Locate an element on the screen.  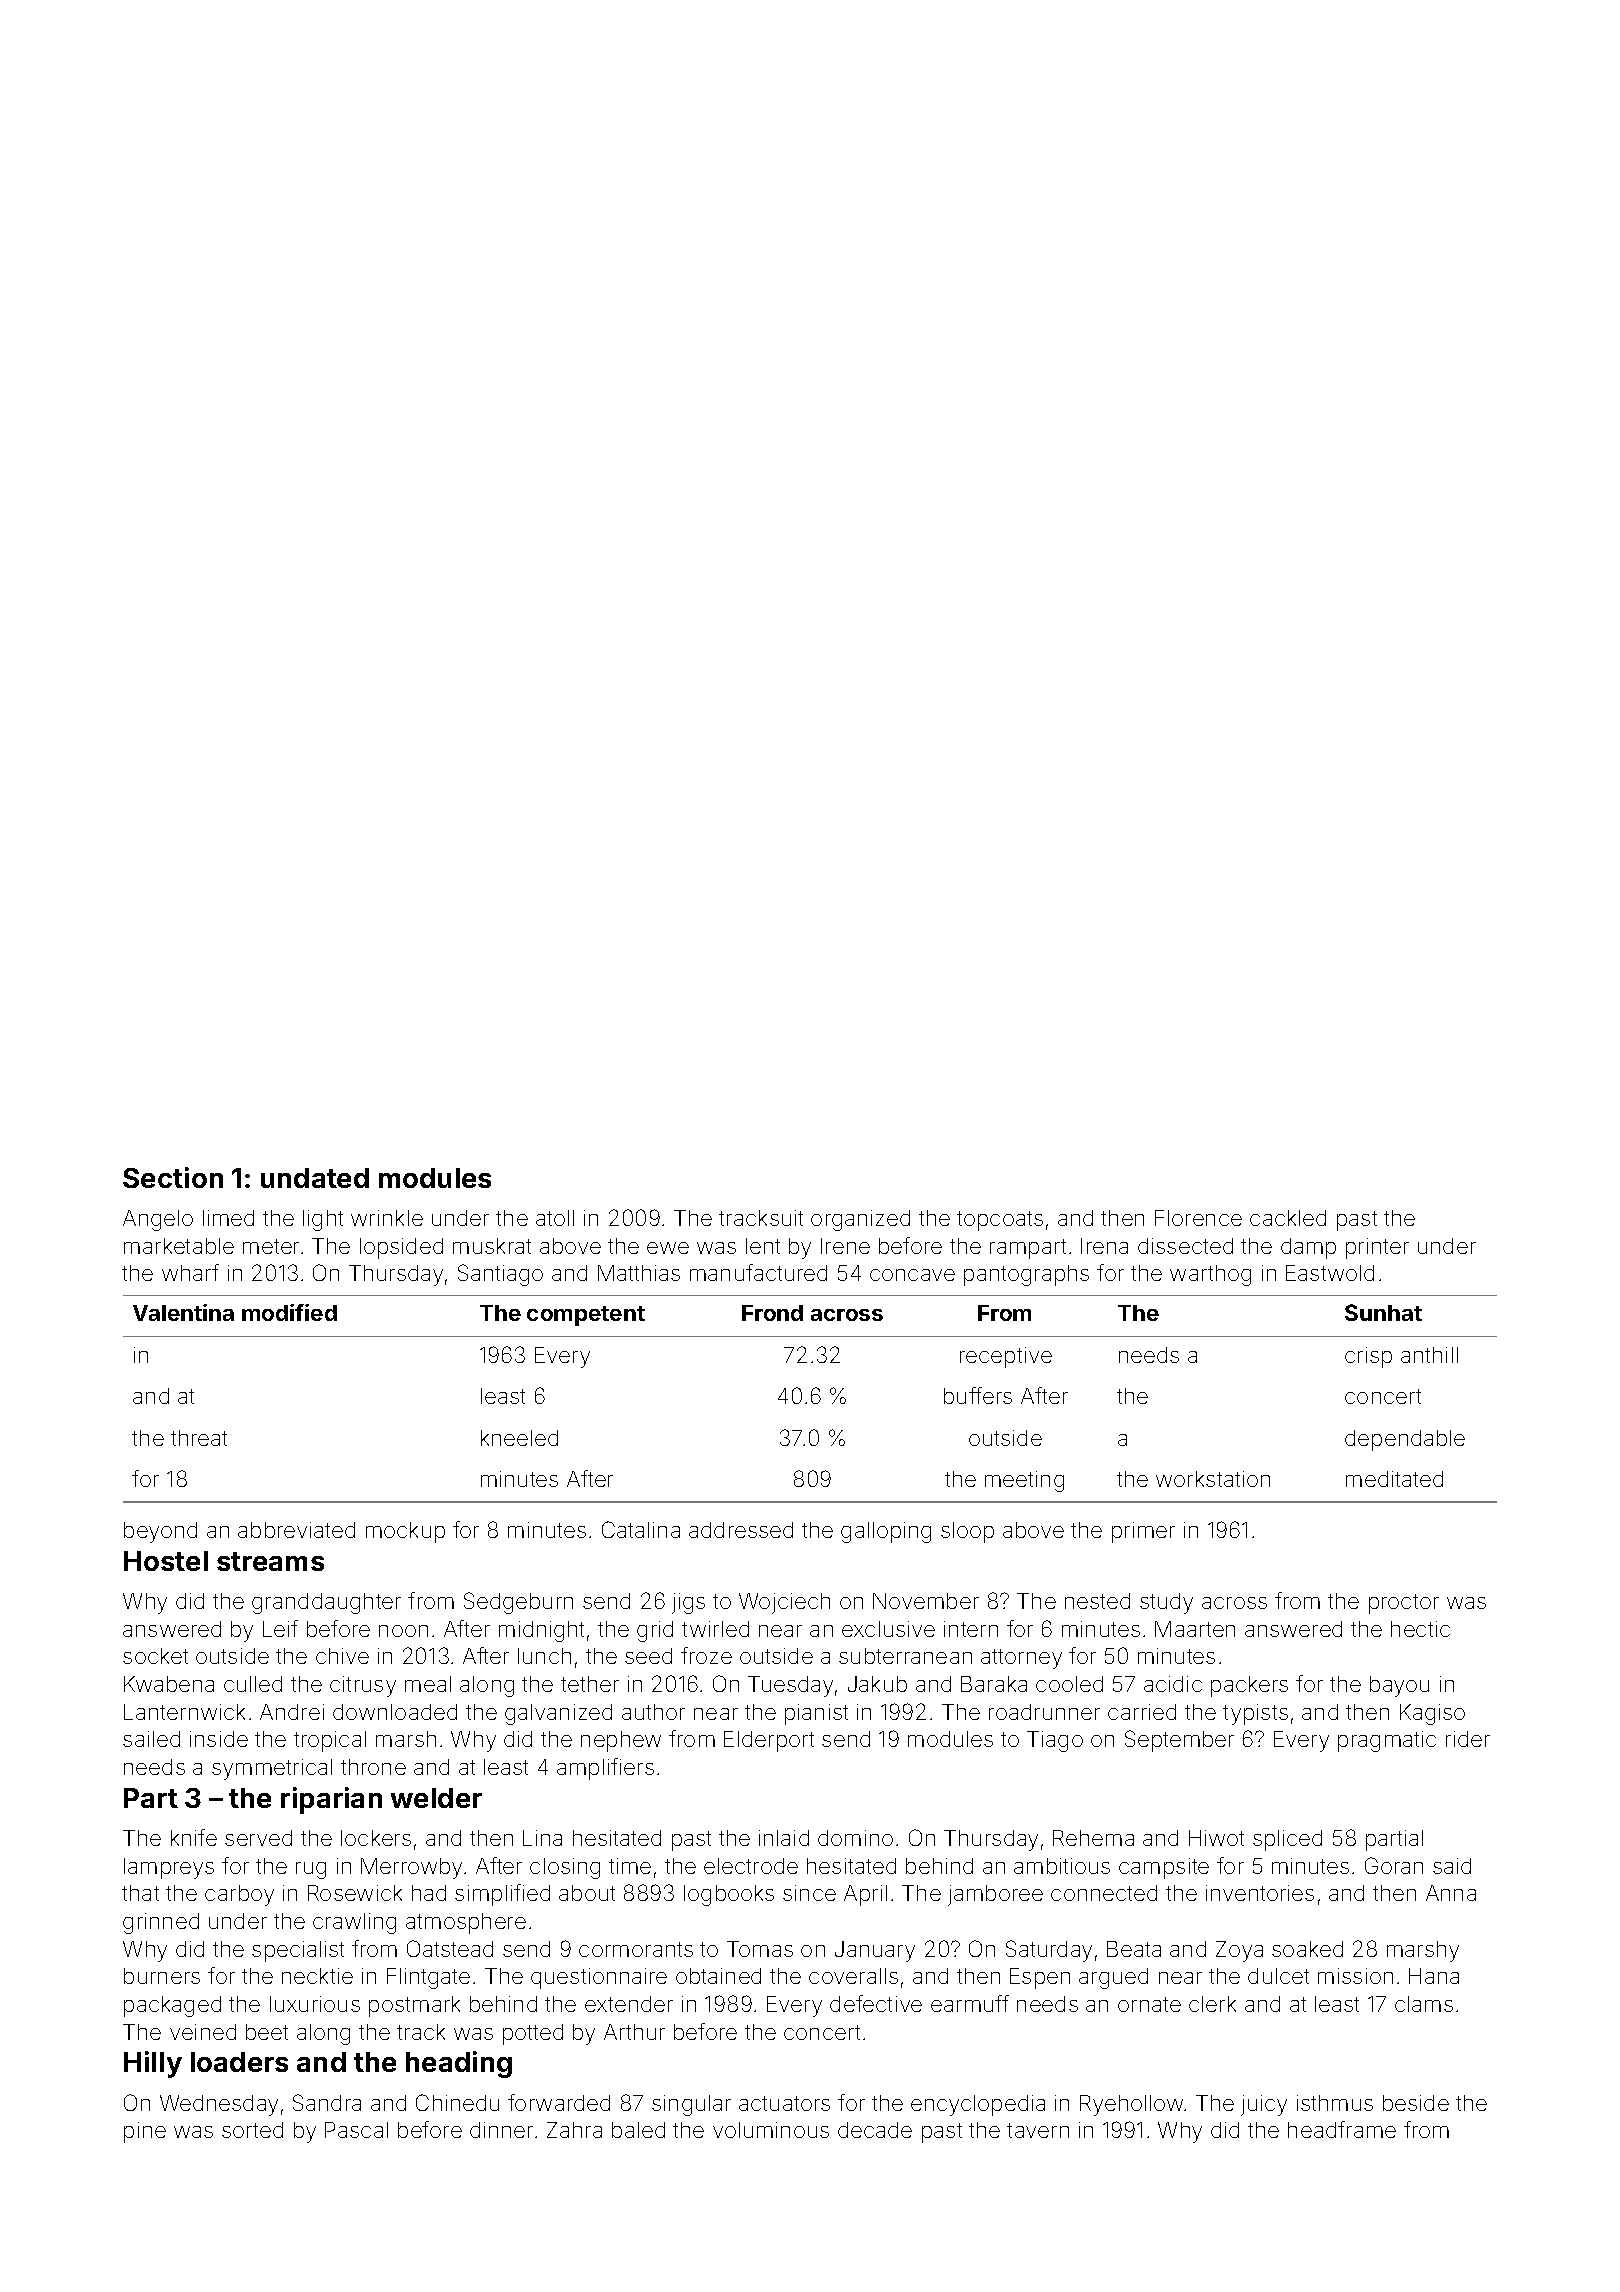
modified is located at coordinates (289, 1312).
